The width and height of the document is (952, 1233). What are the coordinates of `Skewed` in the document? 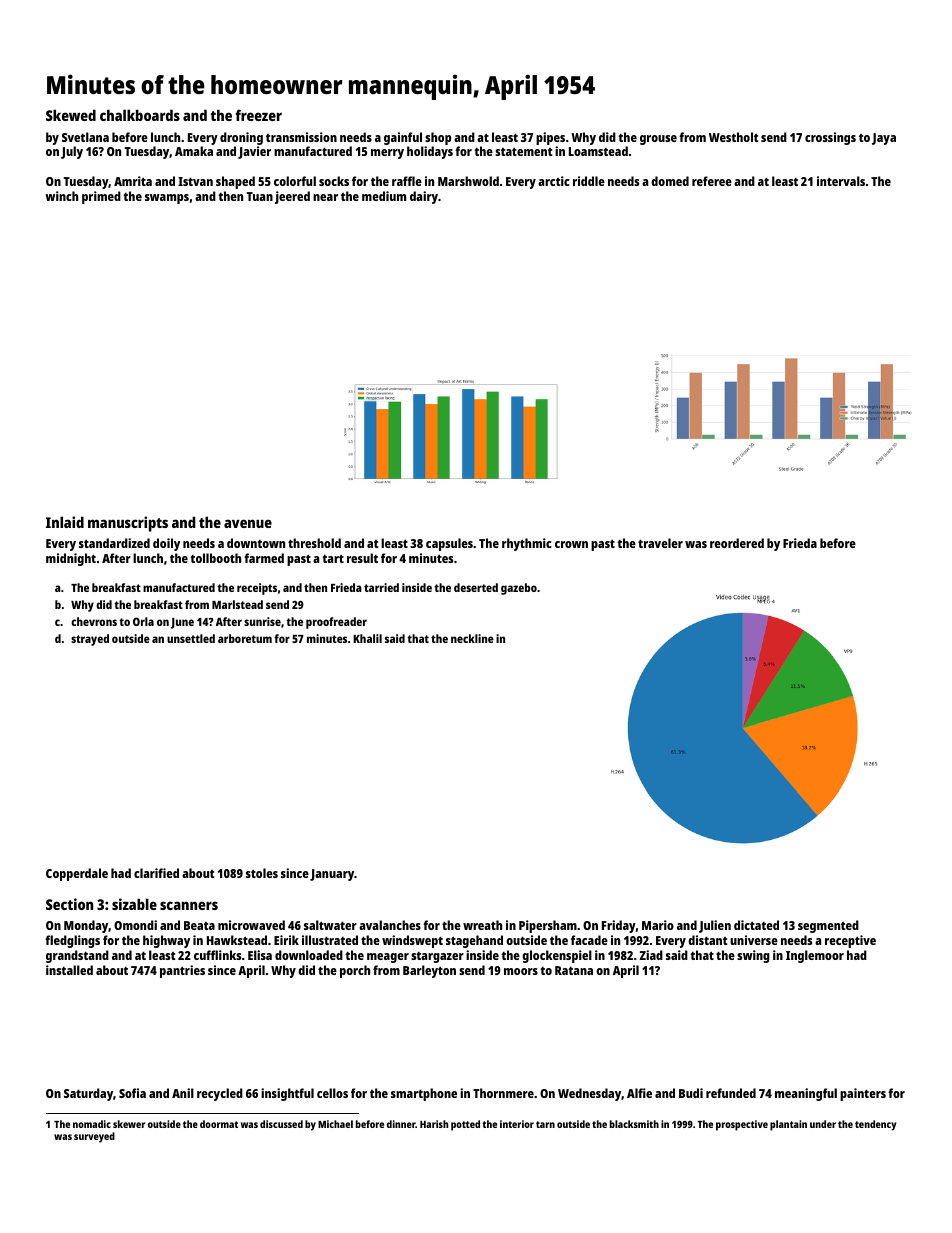 It's located at (71, 115).
